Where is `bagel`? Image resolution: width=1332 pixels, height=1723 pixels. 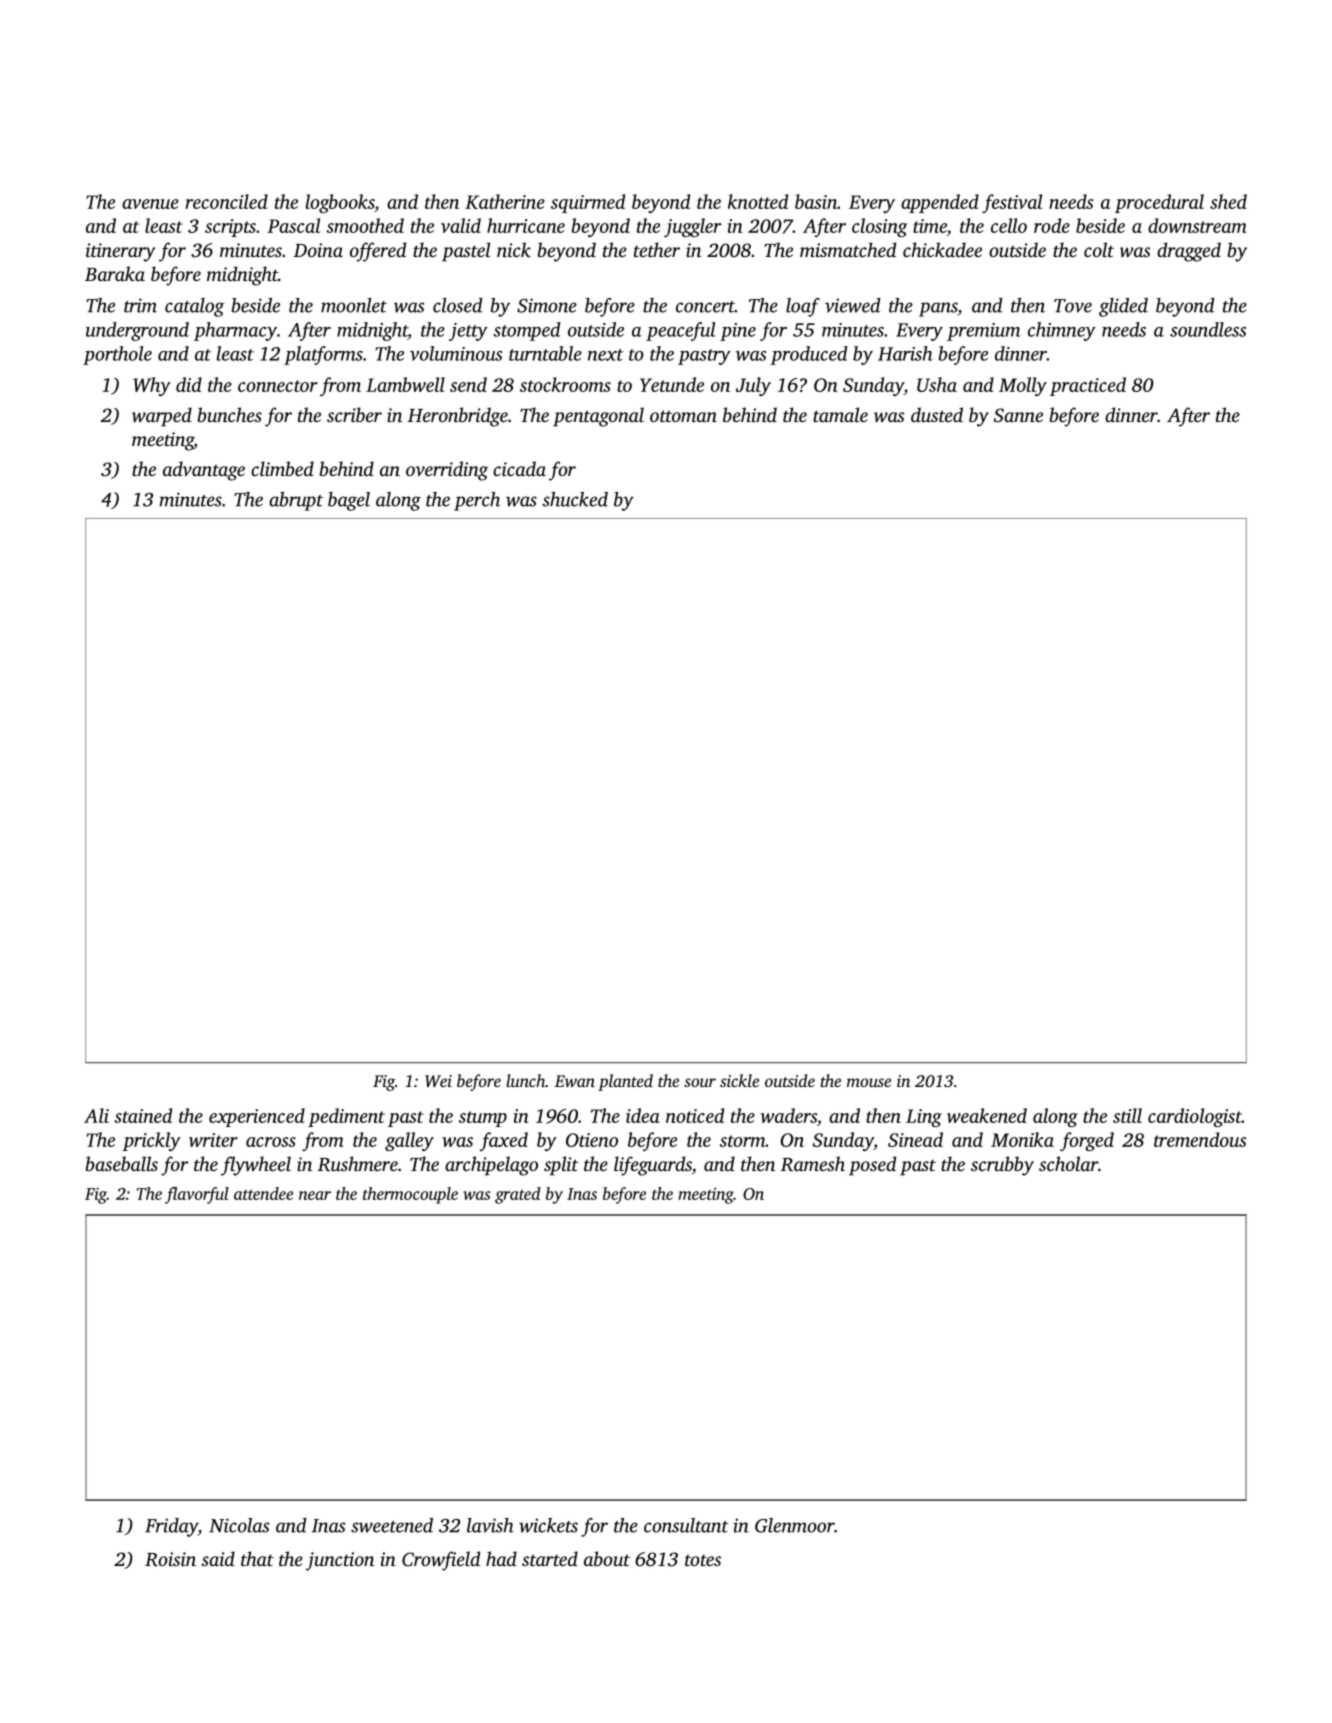 bagel is located at coordinates (349, 501).
